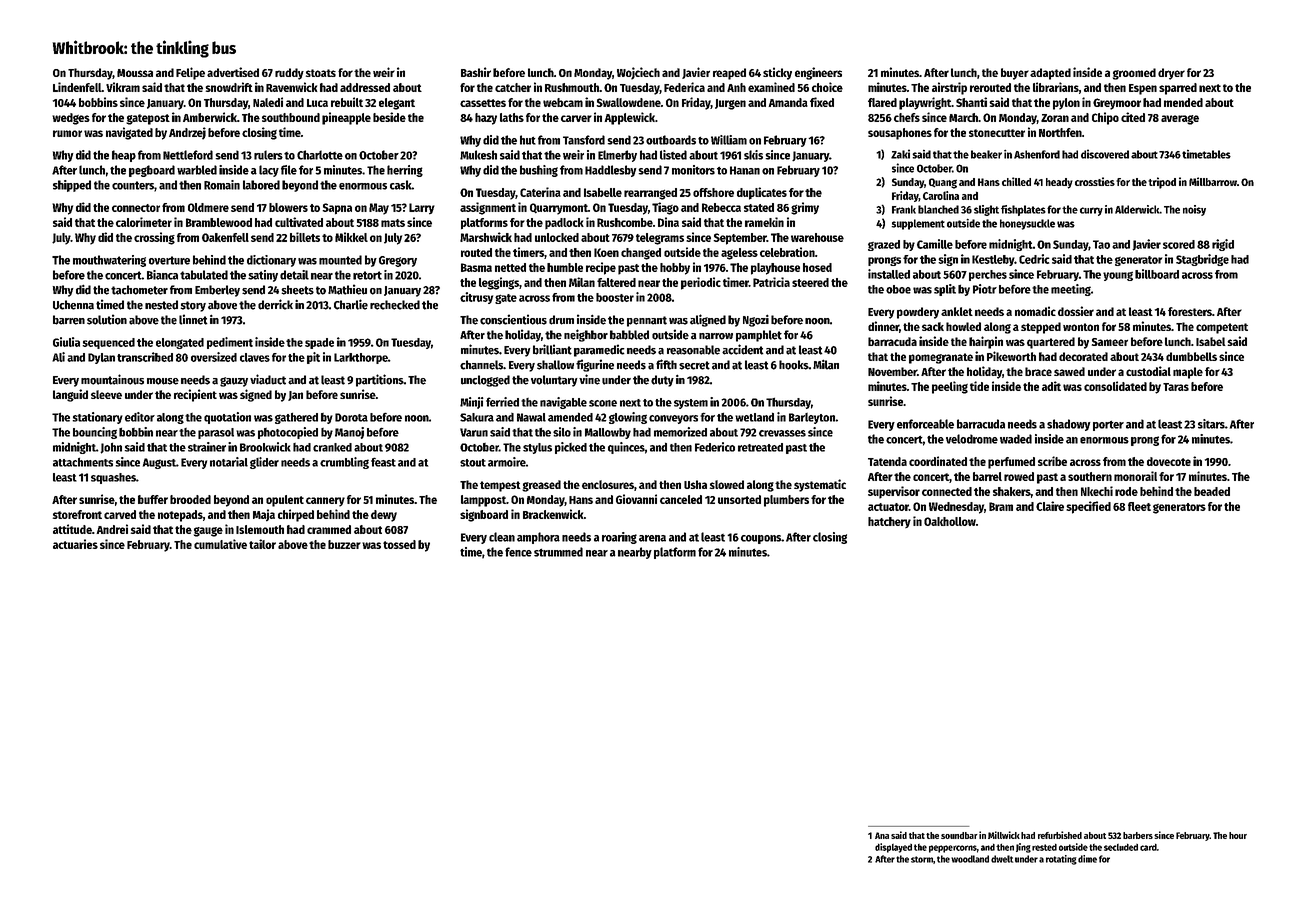  Describe the element at coordinates (650, 194) in the screenshot. I see `rearranged` at that location.
